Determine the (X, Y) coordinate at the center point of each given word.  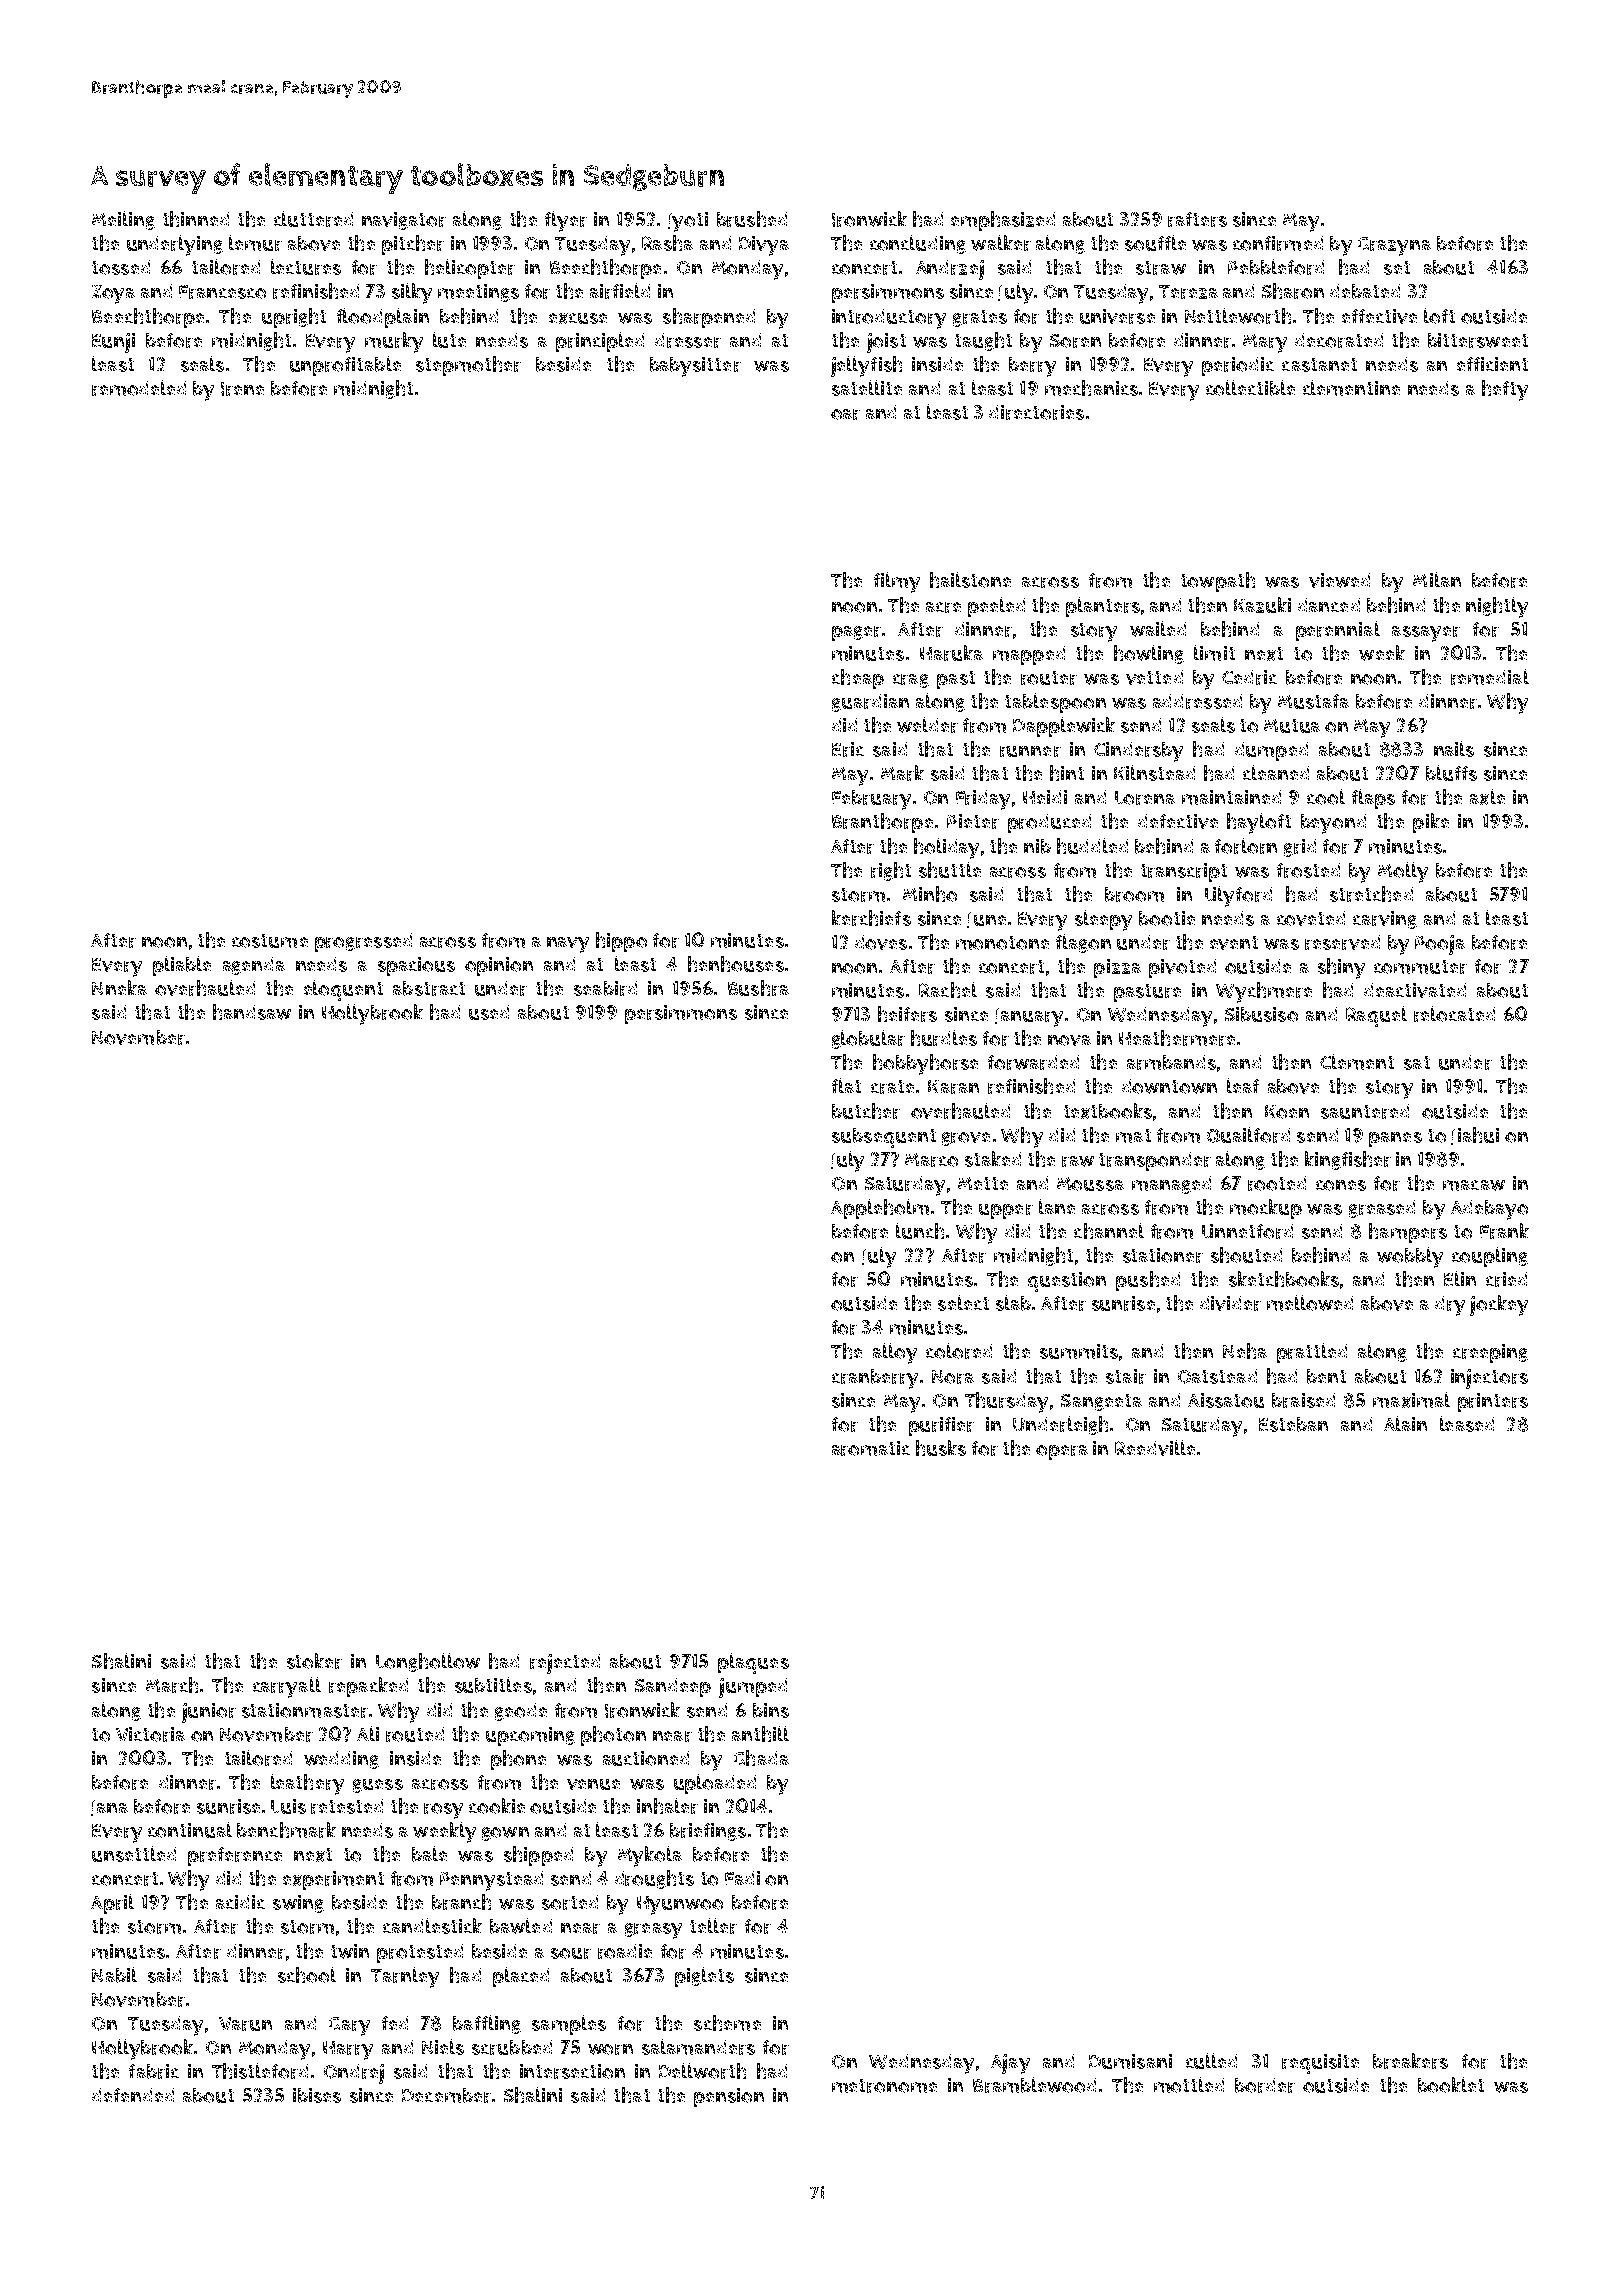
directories (1036, 412)
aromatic (871, 1448)
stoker (314, 1661)
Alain (1405, 1423)
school (307, 1975)
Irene (242, 389)
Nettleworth (1238, 316)
